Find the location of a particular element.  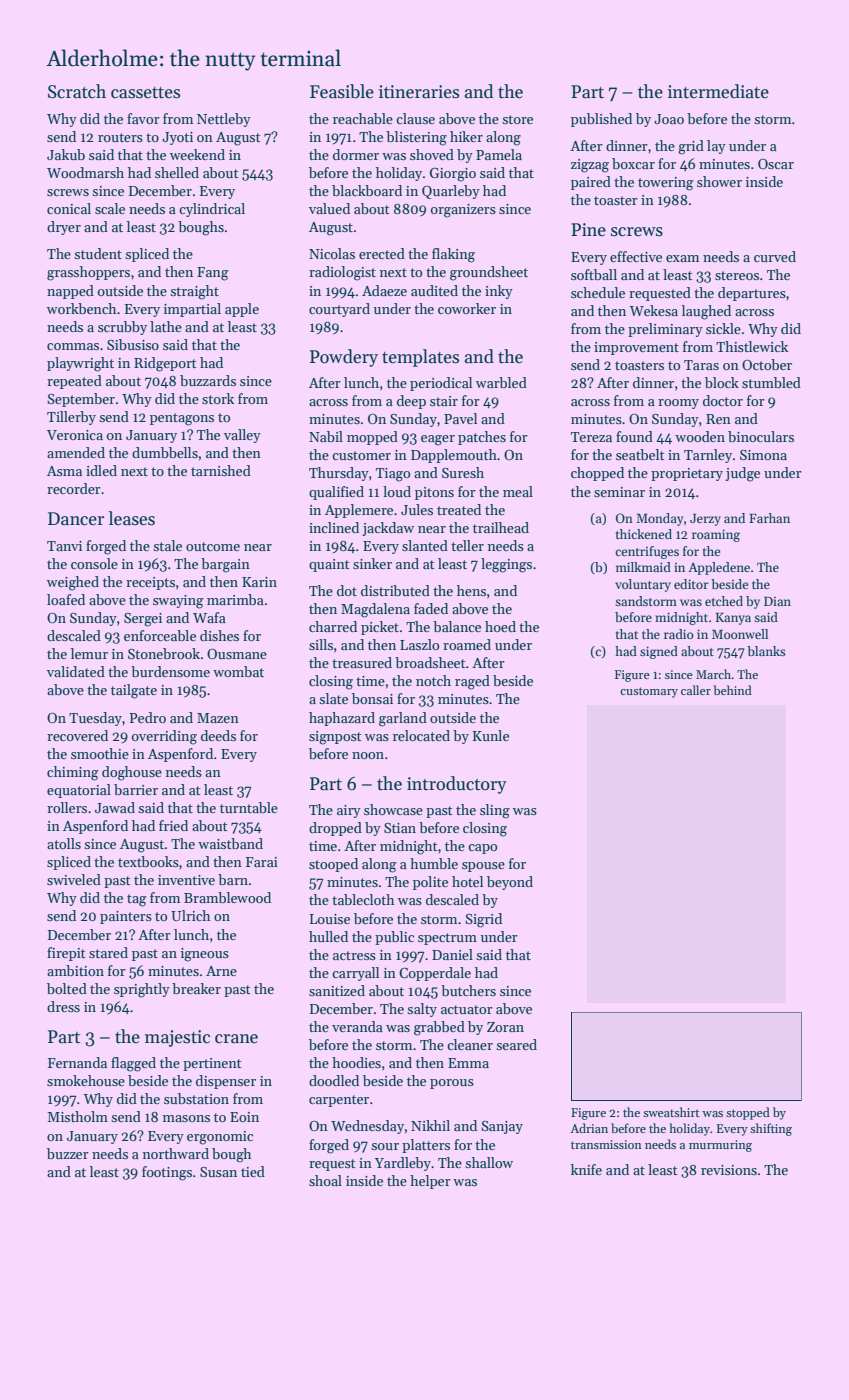

itineraries is located at coordinates (419, 92).
